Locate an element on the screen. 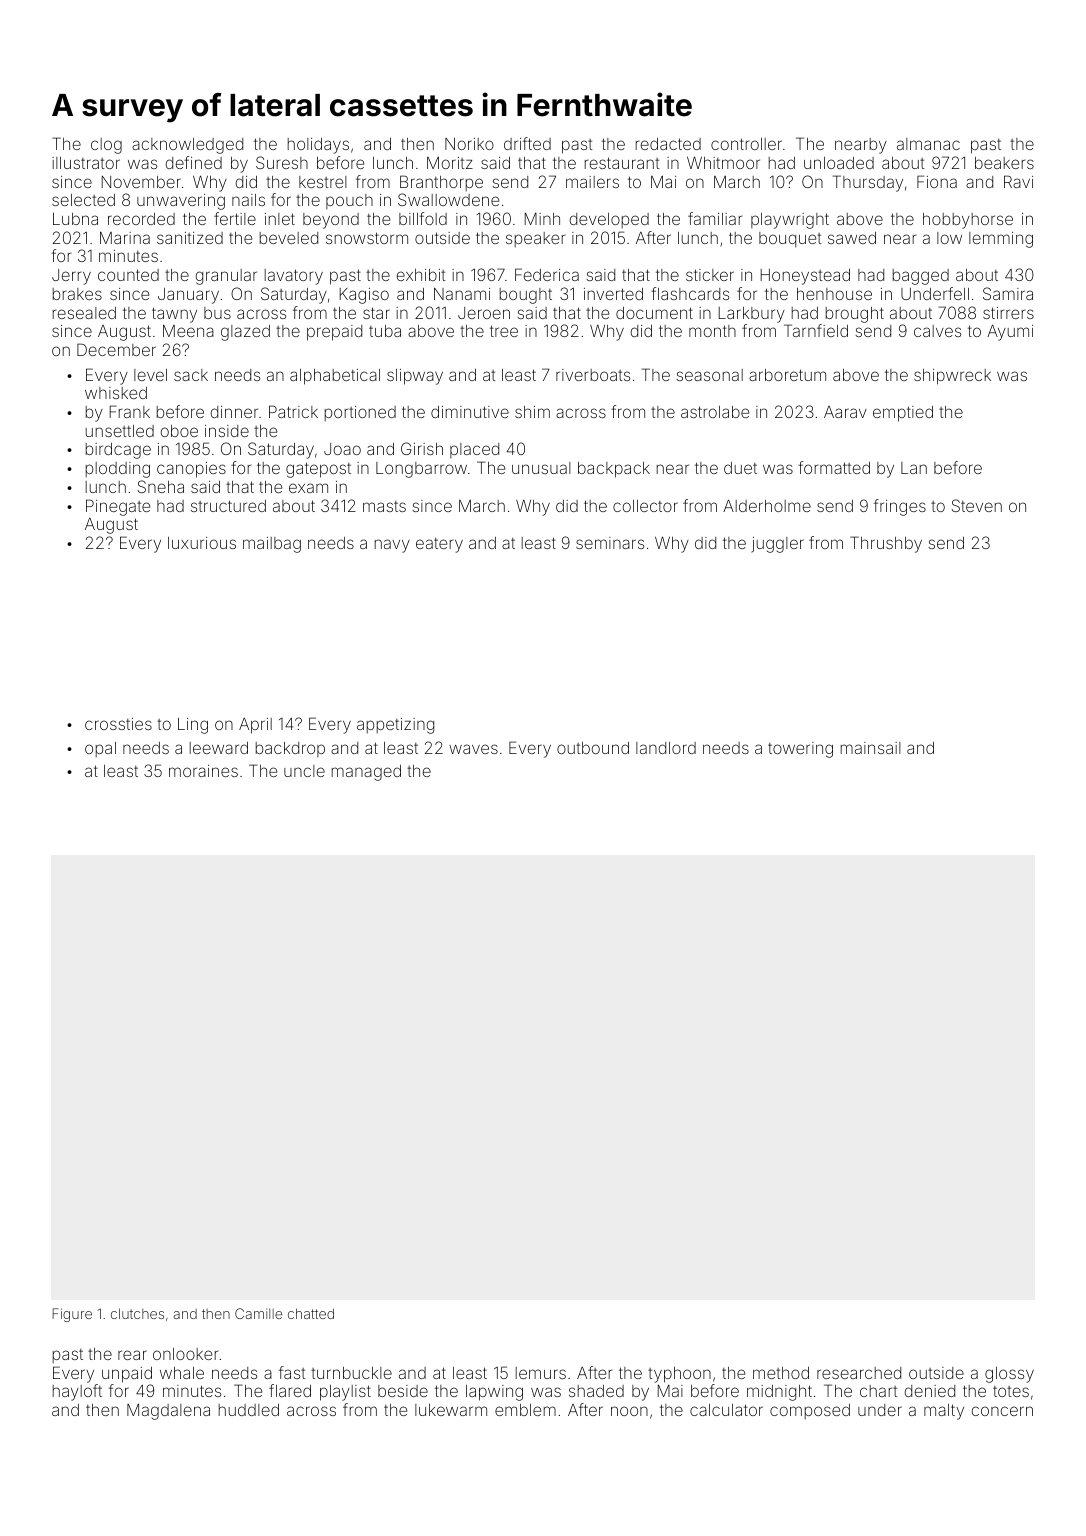 The image size is (1086, 1536). malty is located at coordinates (944, 1412).
